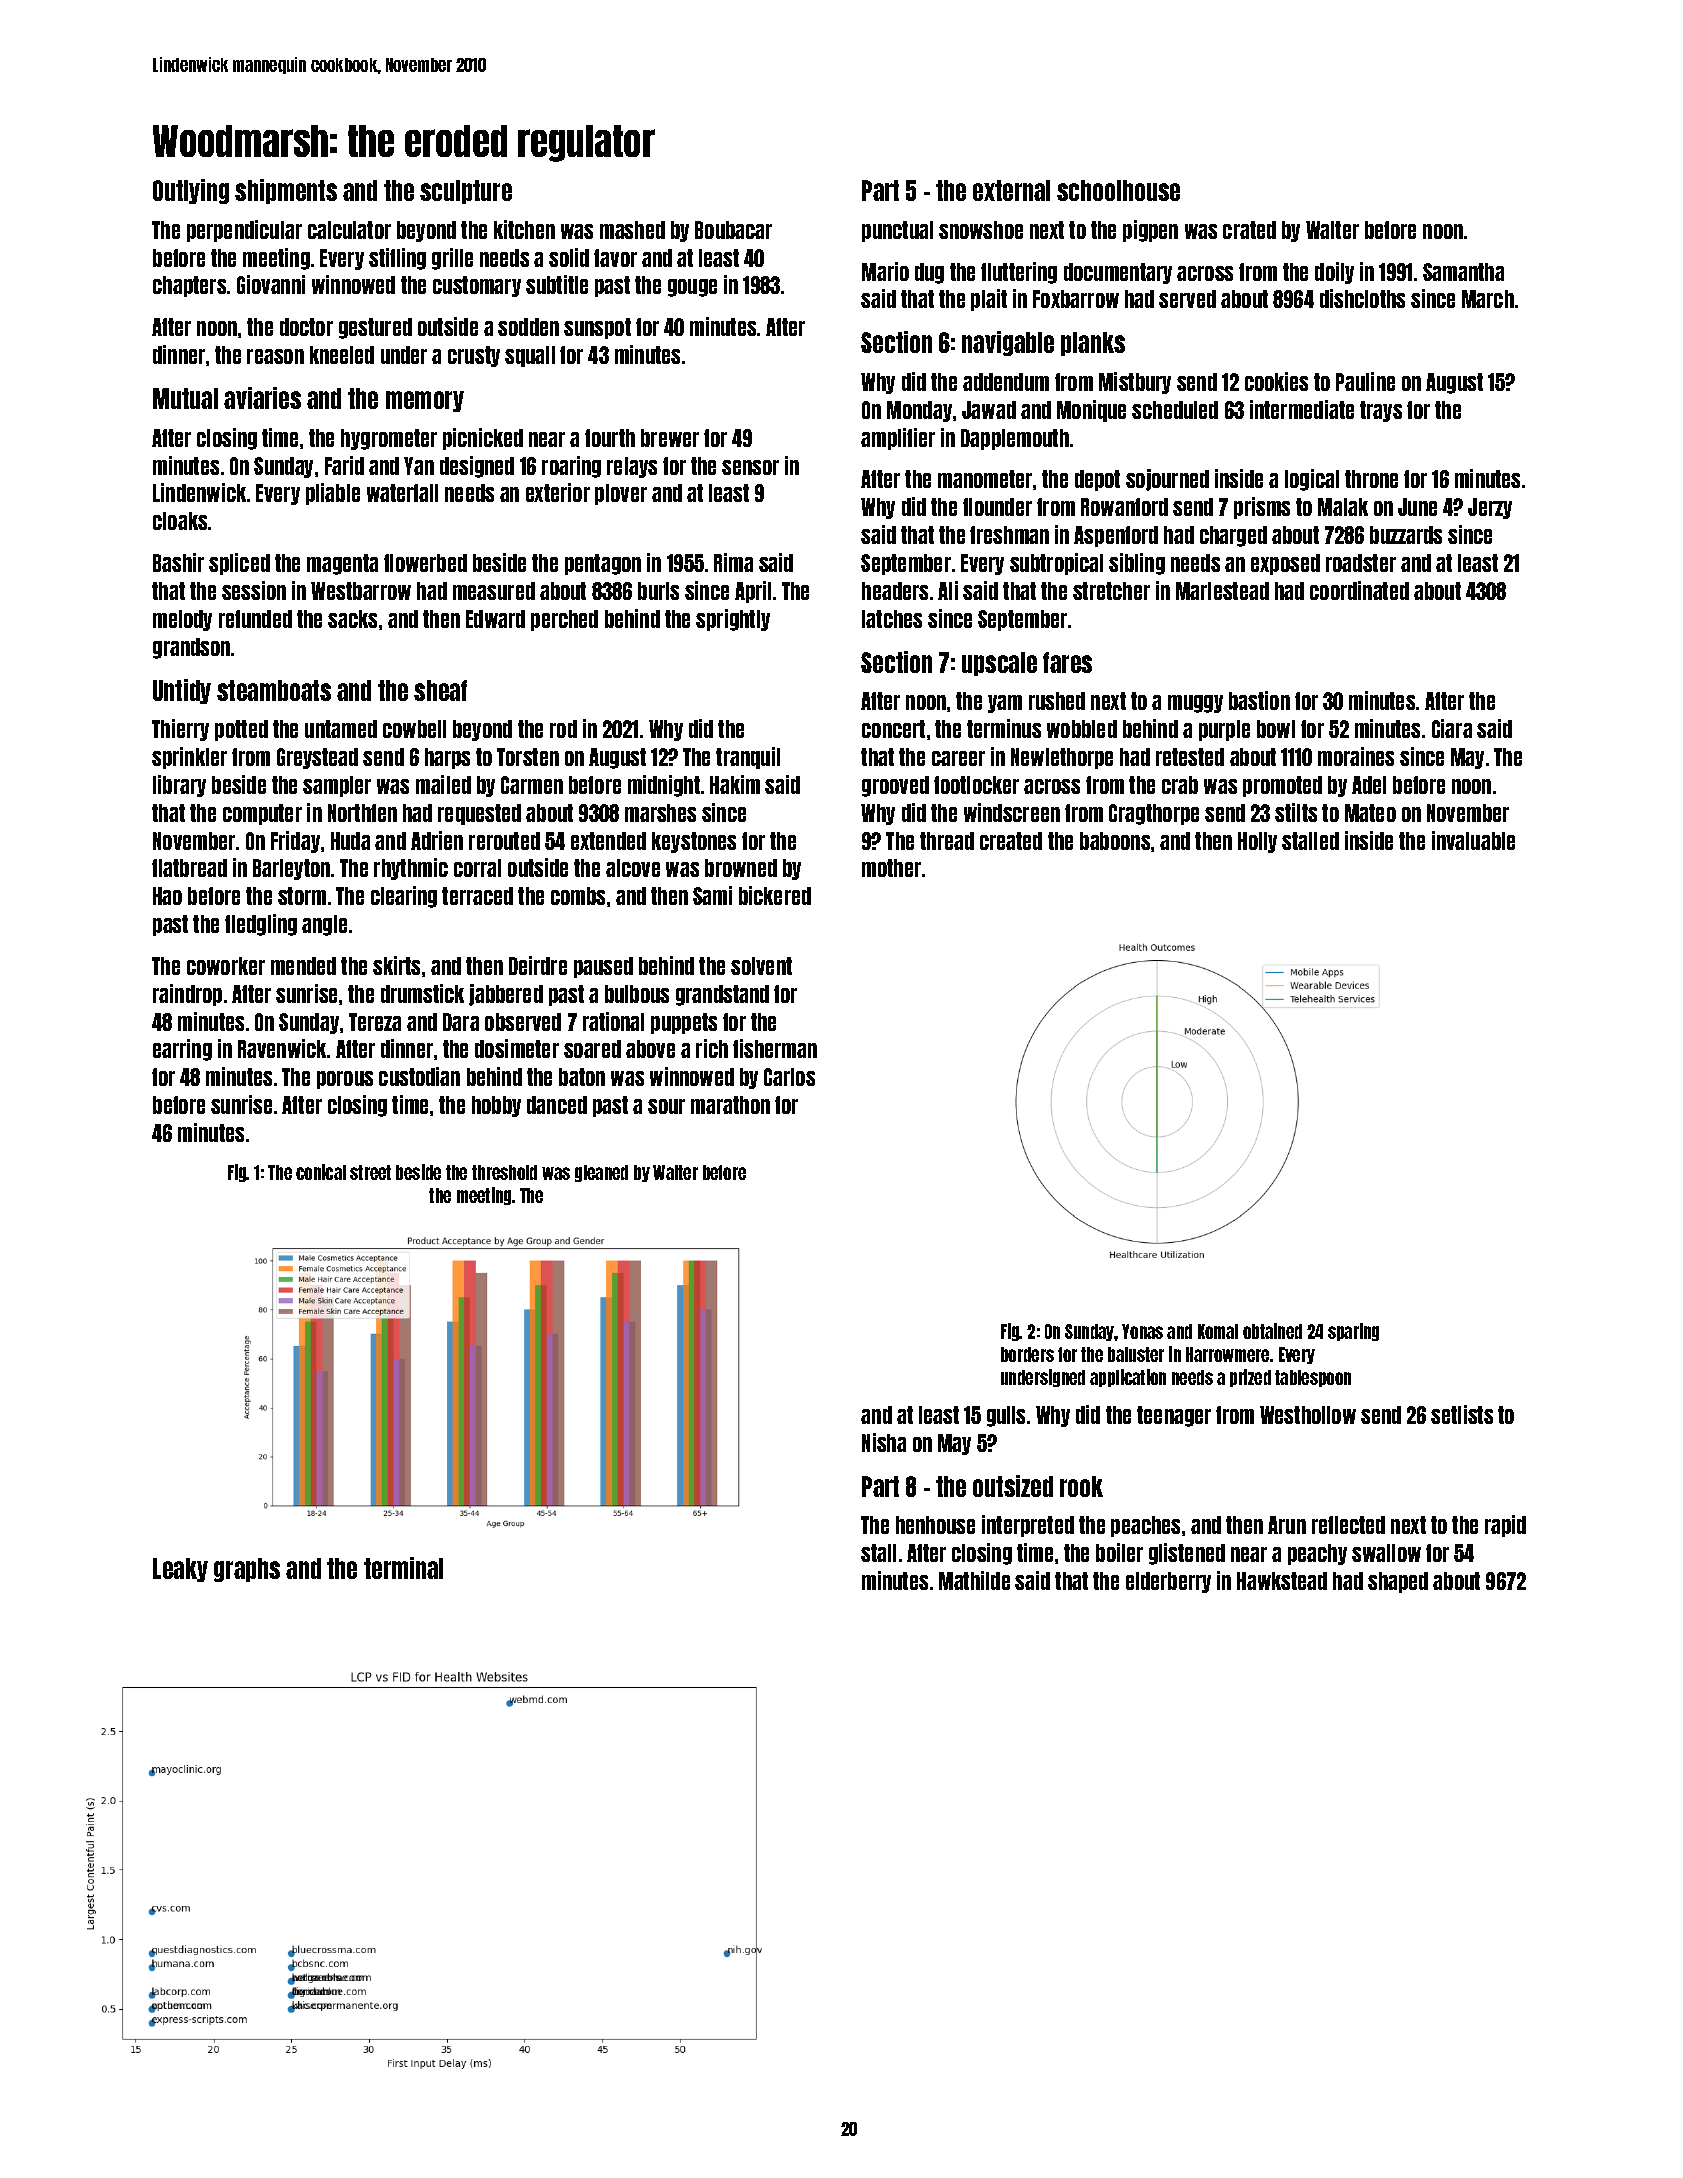 The width and height of the document is (1683, 2178). I want to click on Hawkstead, so click(1282, 1581).
